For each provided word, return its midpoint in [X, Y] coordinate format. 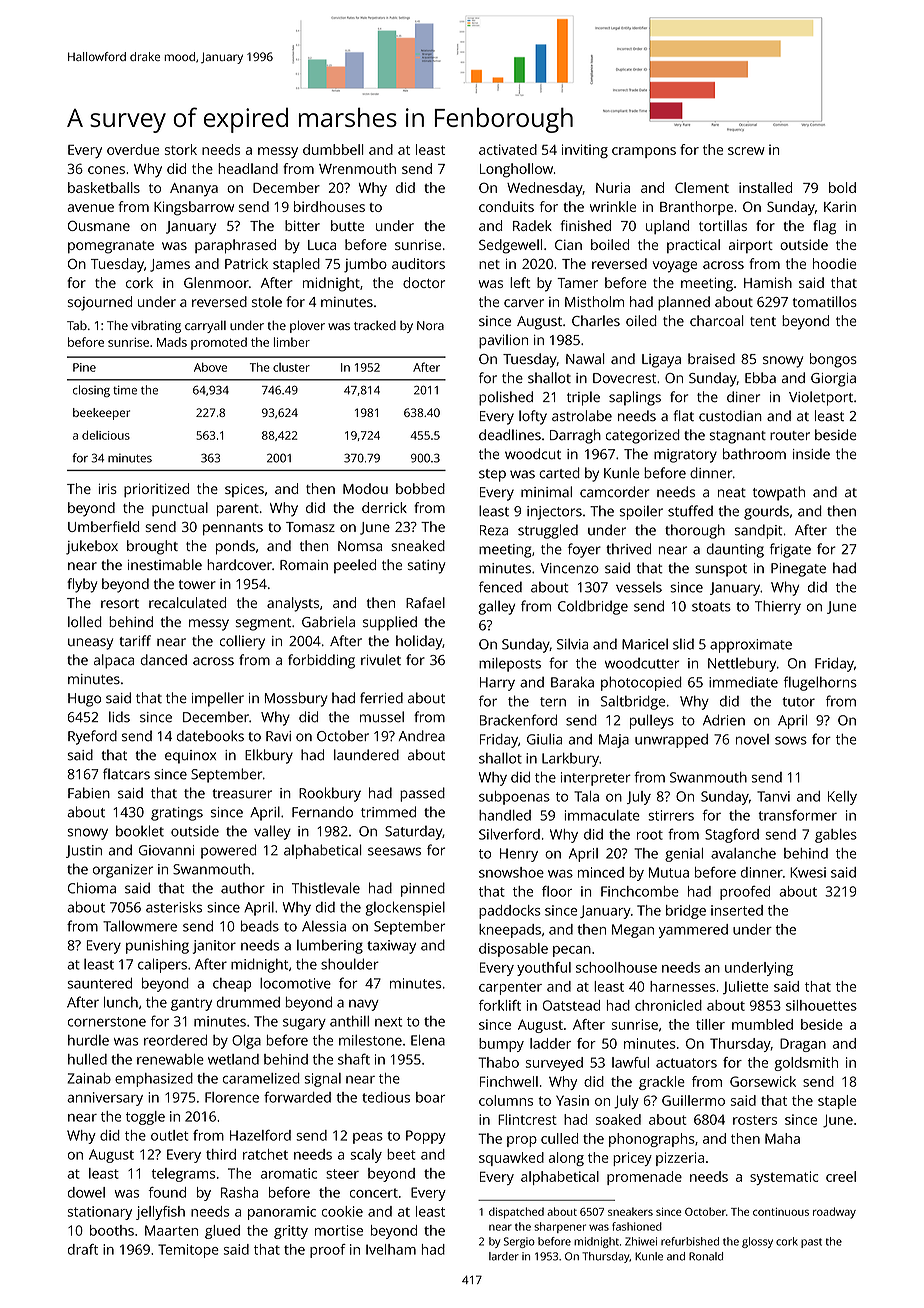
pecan [572, 951]
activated [508, 149]
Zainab [89, 1078]
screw [746, 151]
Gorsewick [763, 1081]
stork [181, 149]
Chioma [92, 888]
